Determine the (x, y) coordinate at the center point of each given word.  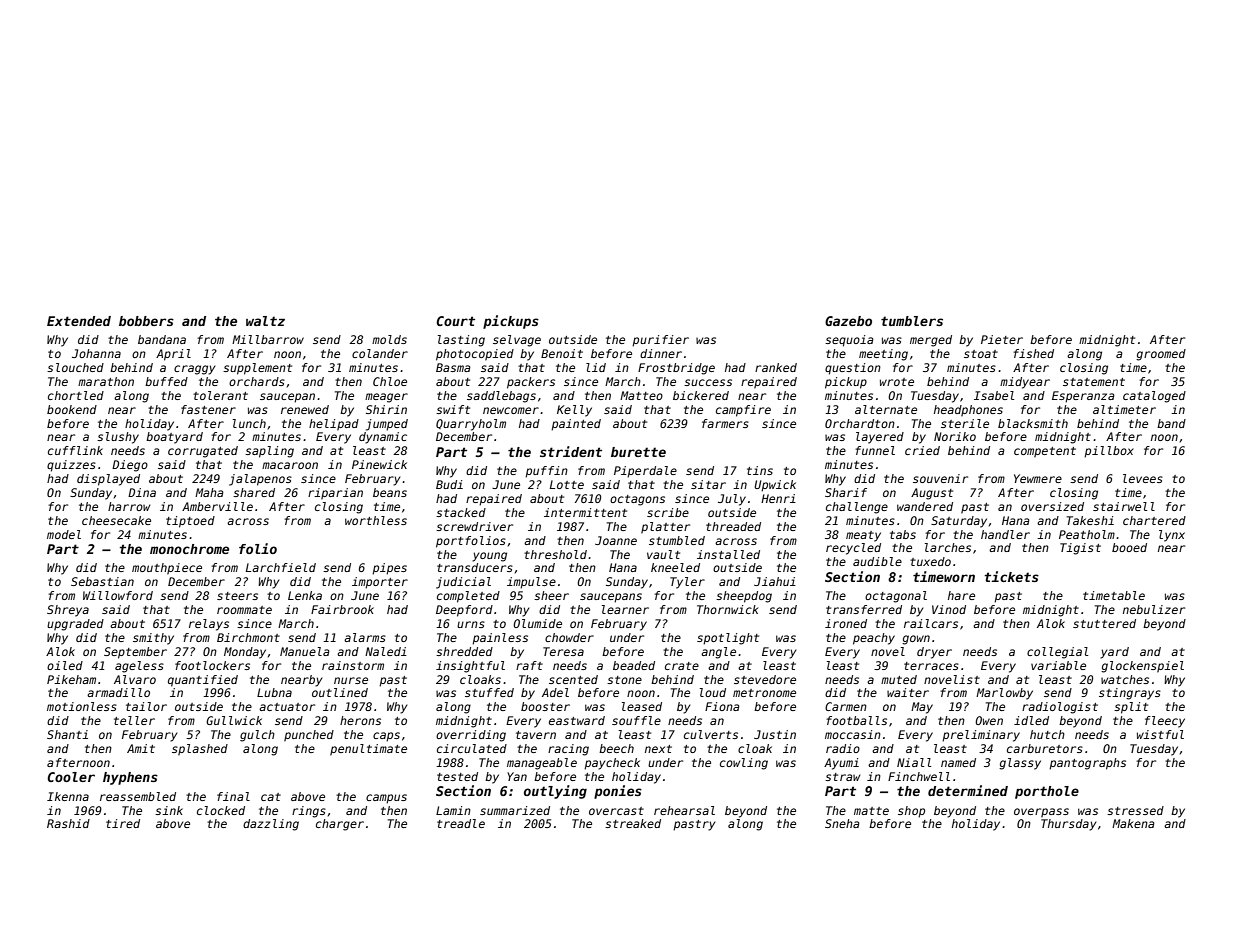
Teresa (563, 651)
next (658, 749)
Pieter (1002, 339)
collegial (1057, 653)
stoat (981, 354)
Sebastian (102, 581)
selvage (517, 341)
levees (1143, 478)
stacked (461, 512)
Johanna (96, 353)
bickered (701, 395)
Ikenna (68, 796)
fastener (208, 409)
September (135, 653)
